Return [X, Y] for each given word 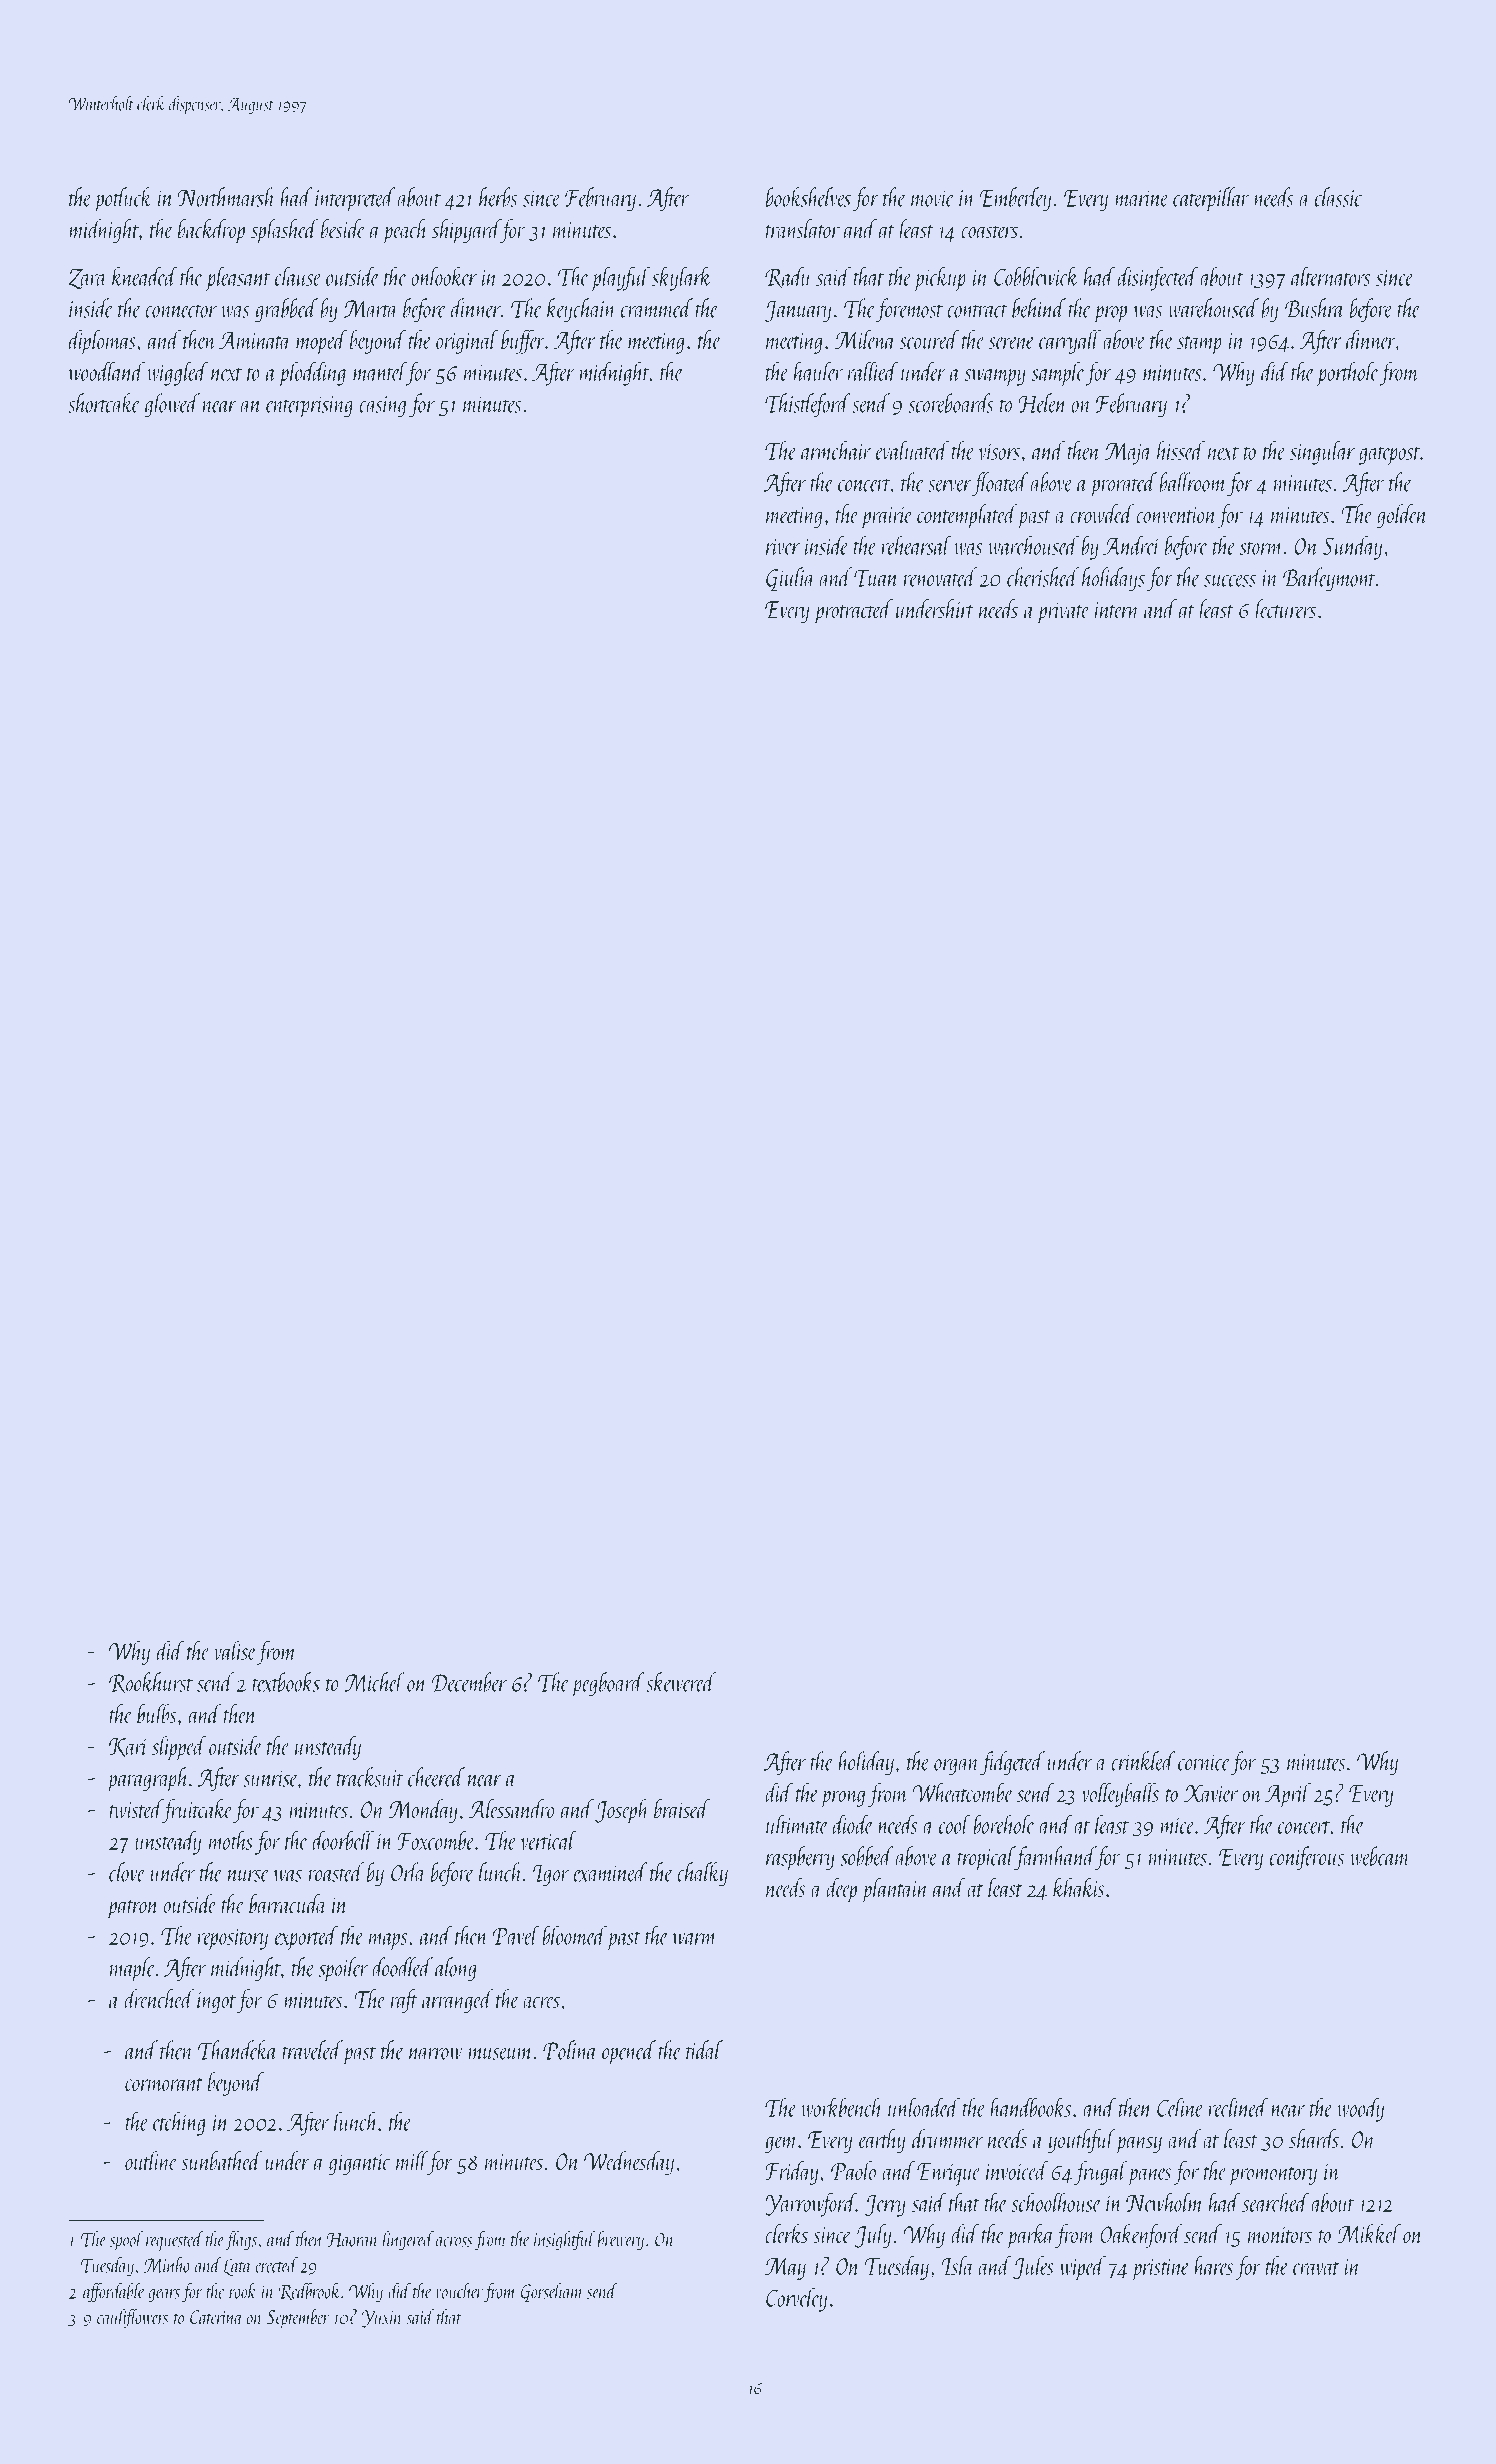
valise [235, 1650]
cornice [1204, 1762]
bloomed [574, 1935]
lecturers [1285, 609]
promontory [1273, 2176]
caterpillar [1211, 199]
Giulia [791, 579]
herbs [498, 197]
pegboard [608, 1684]
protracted [853, 611]
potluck [123, 199]
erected [276, 2265]
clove [127, 1872]
